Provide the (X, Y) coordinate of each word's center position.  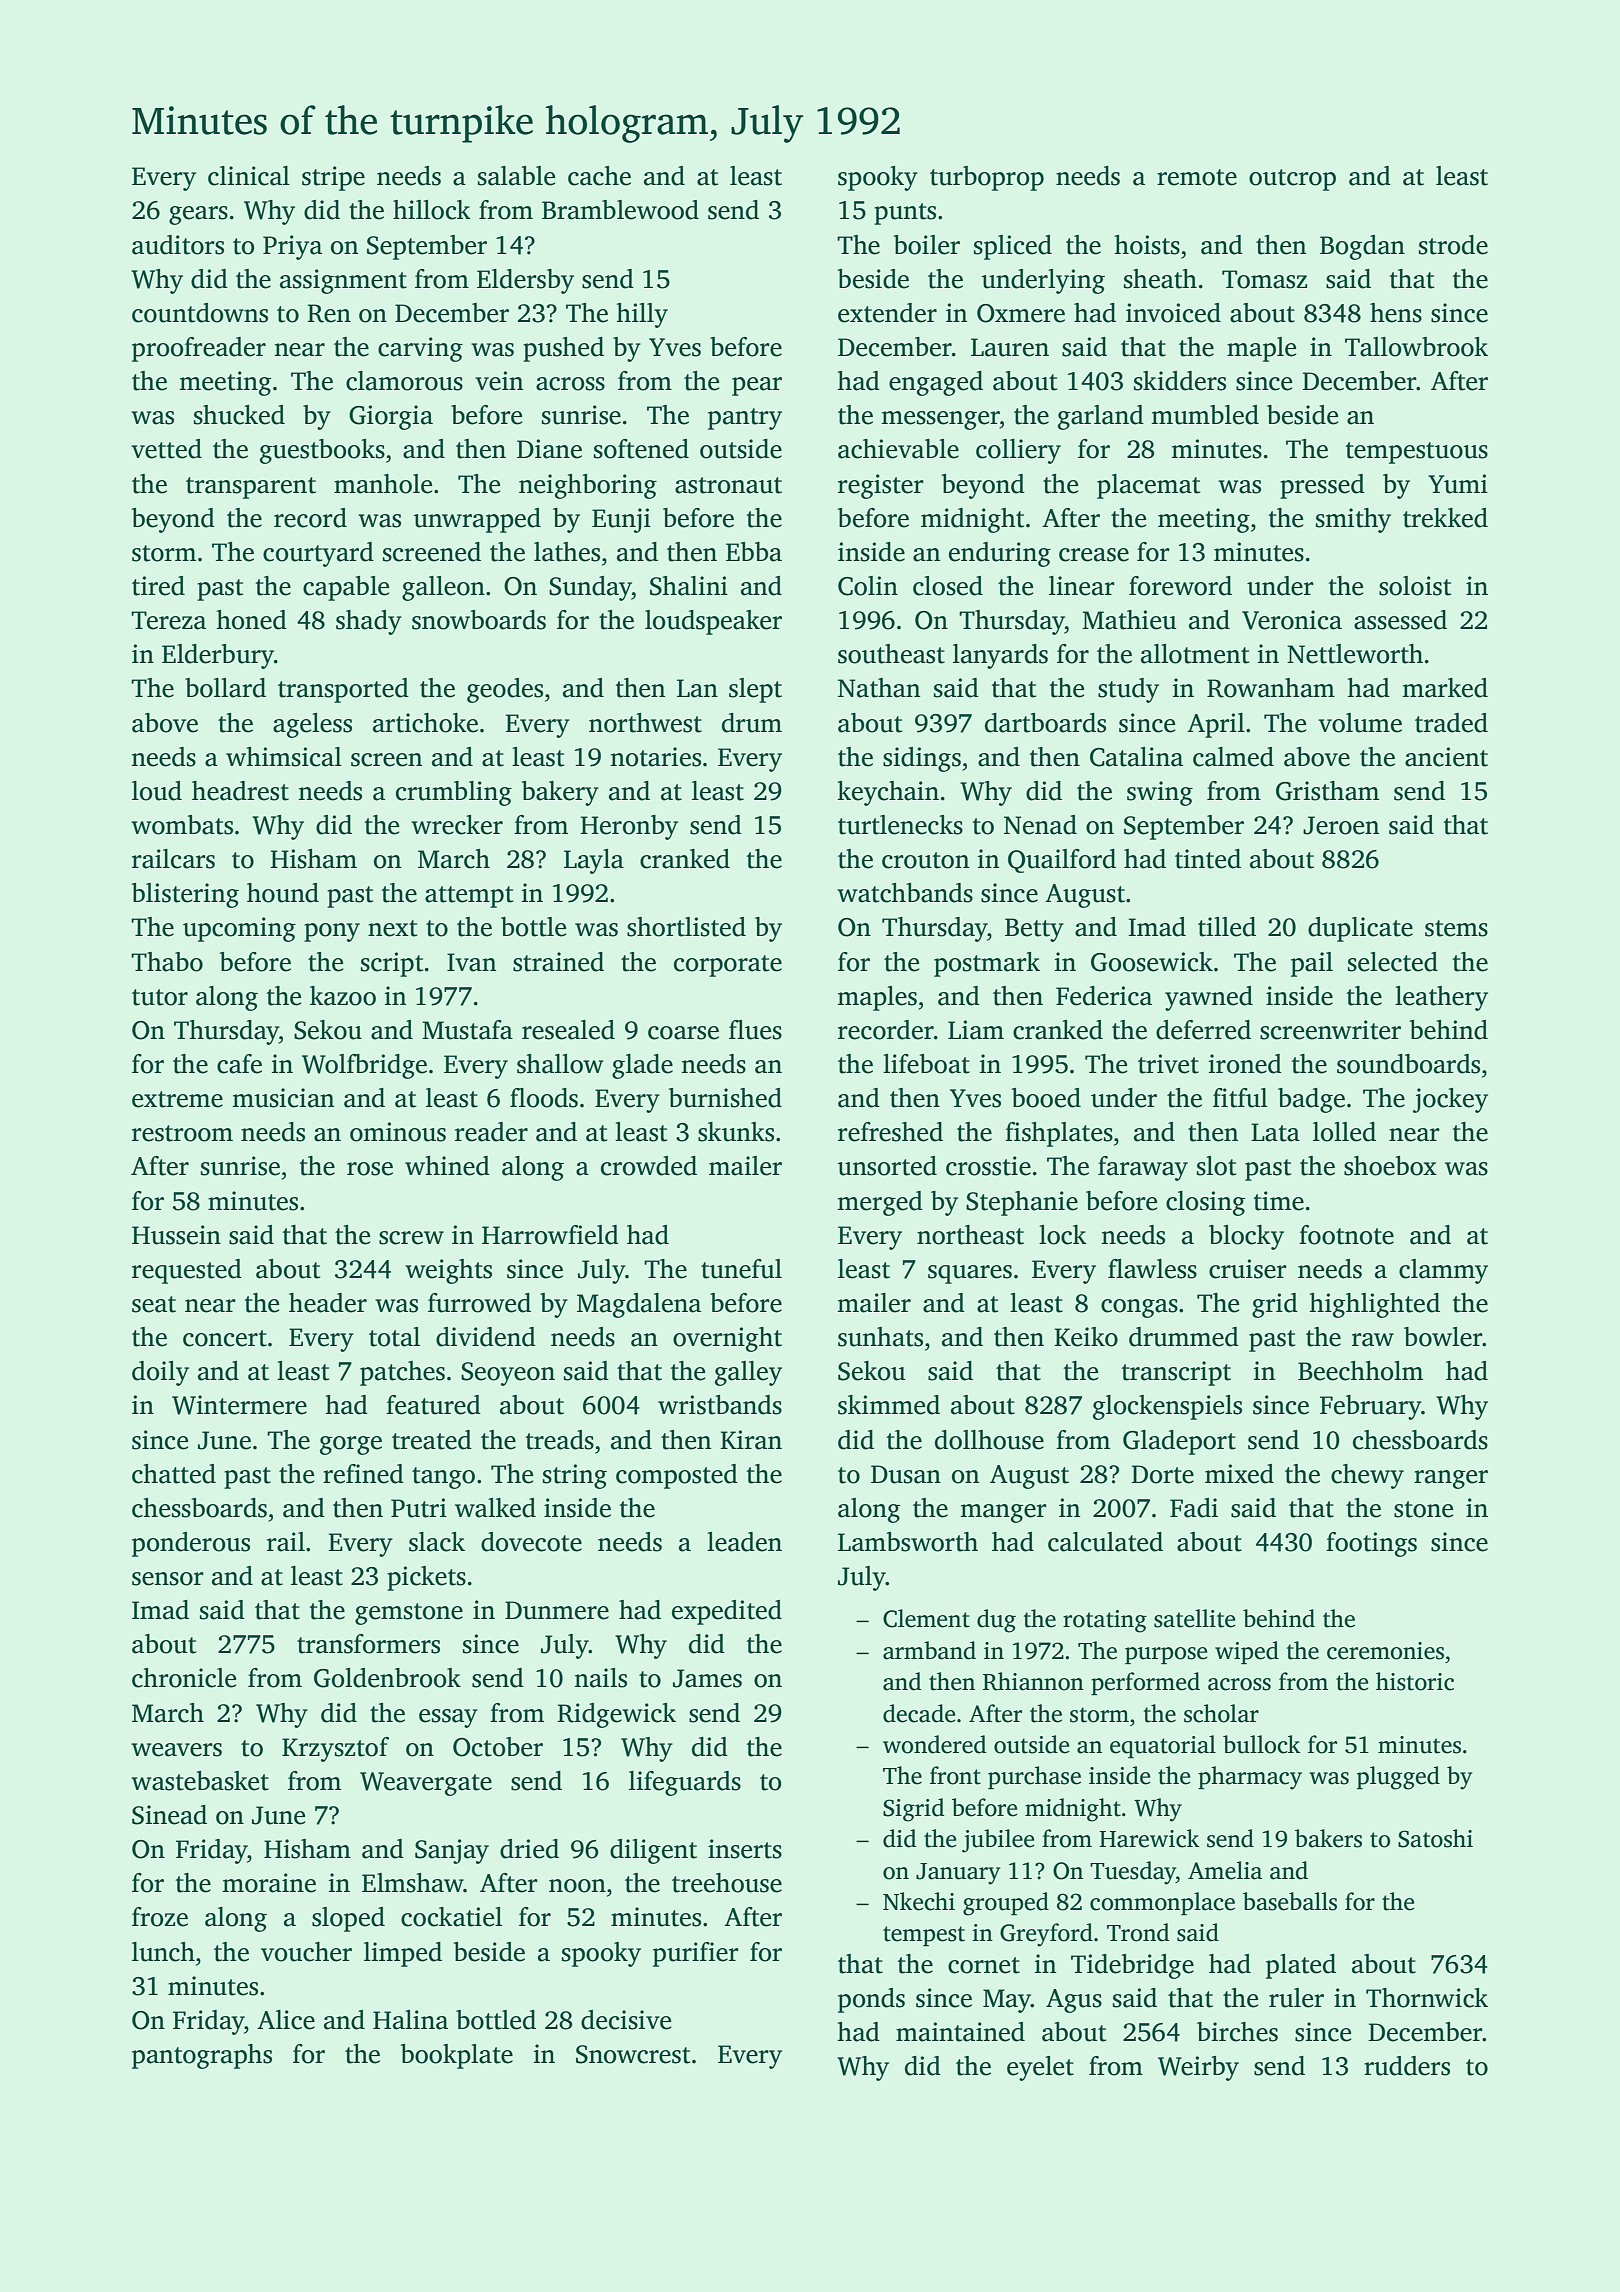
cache (599, 176)
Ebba (754, 552)
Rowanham (1271, 688)
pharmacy (1250, 1778)
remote (1197, 177)
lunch (163, 1952)
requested (187, 1271)
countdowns (200, 313)
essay (448, 1718)
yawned (1209, 998)
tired (158, 586)
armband (929, 1650)
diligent (653, 1851)
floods (544, 1098)
